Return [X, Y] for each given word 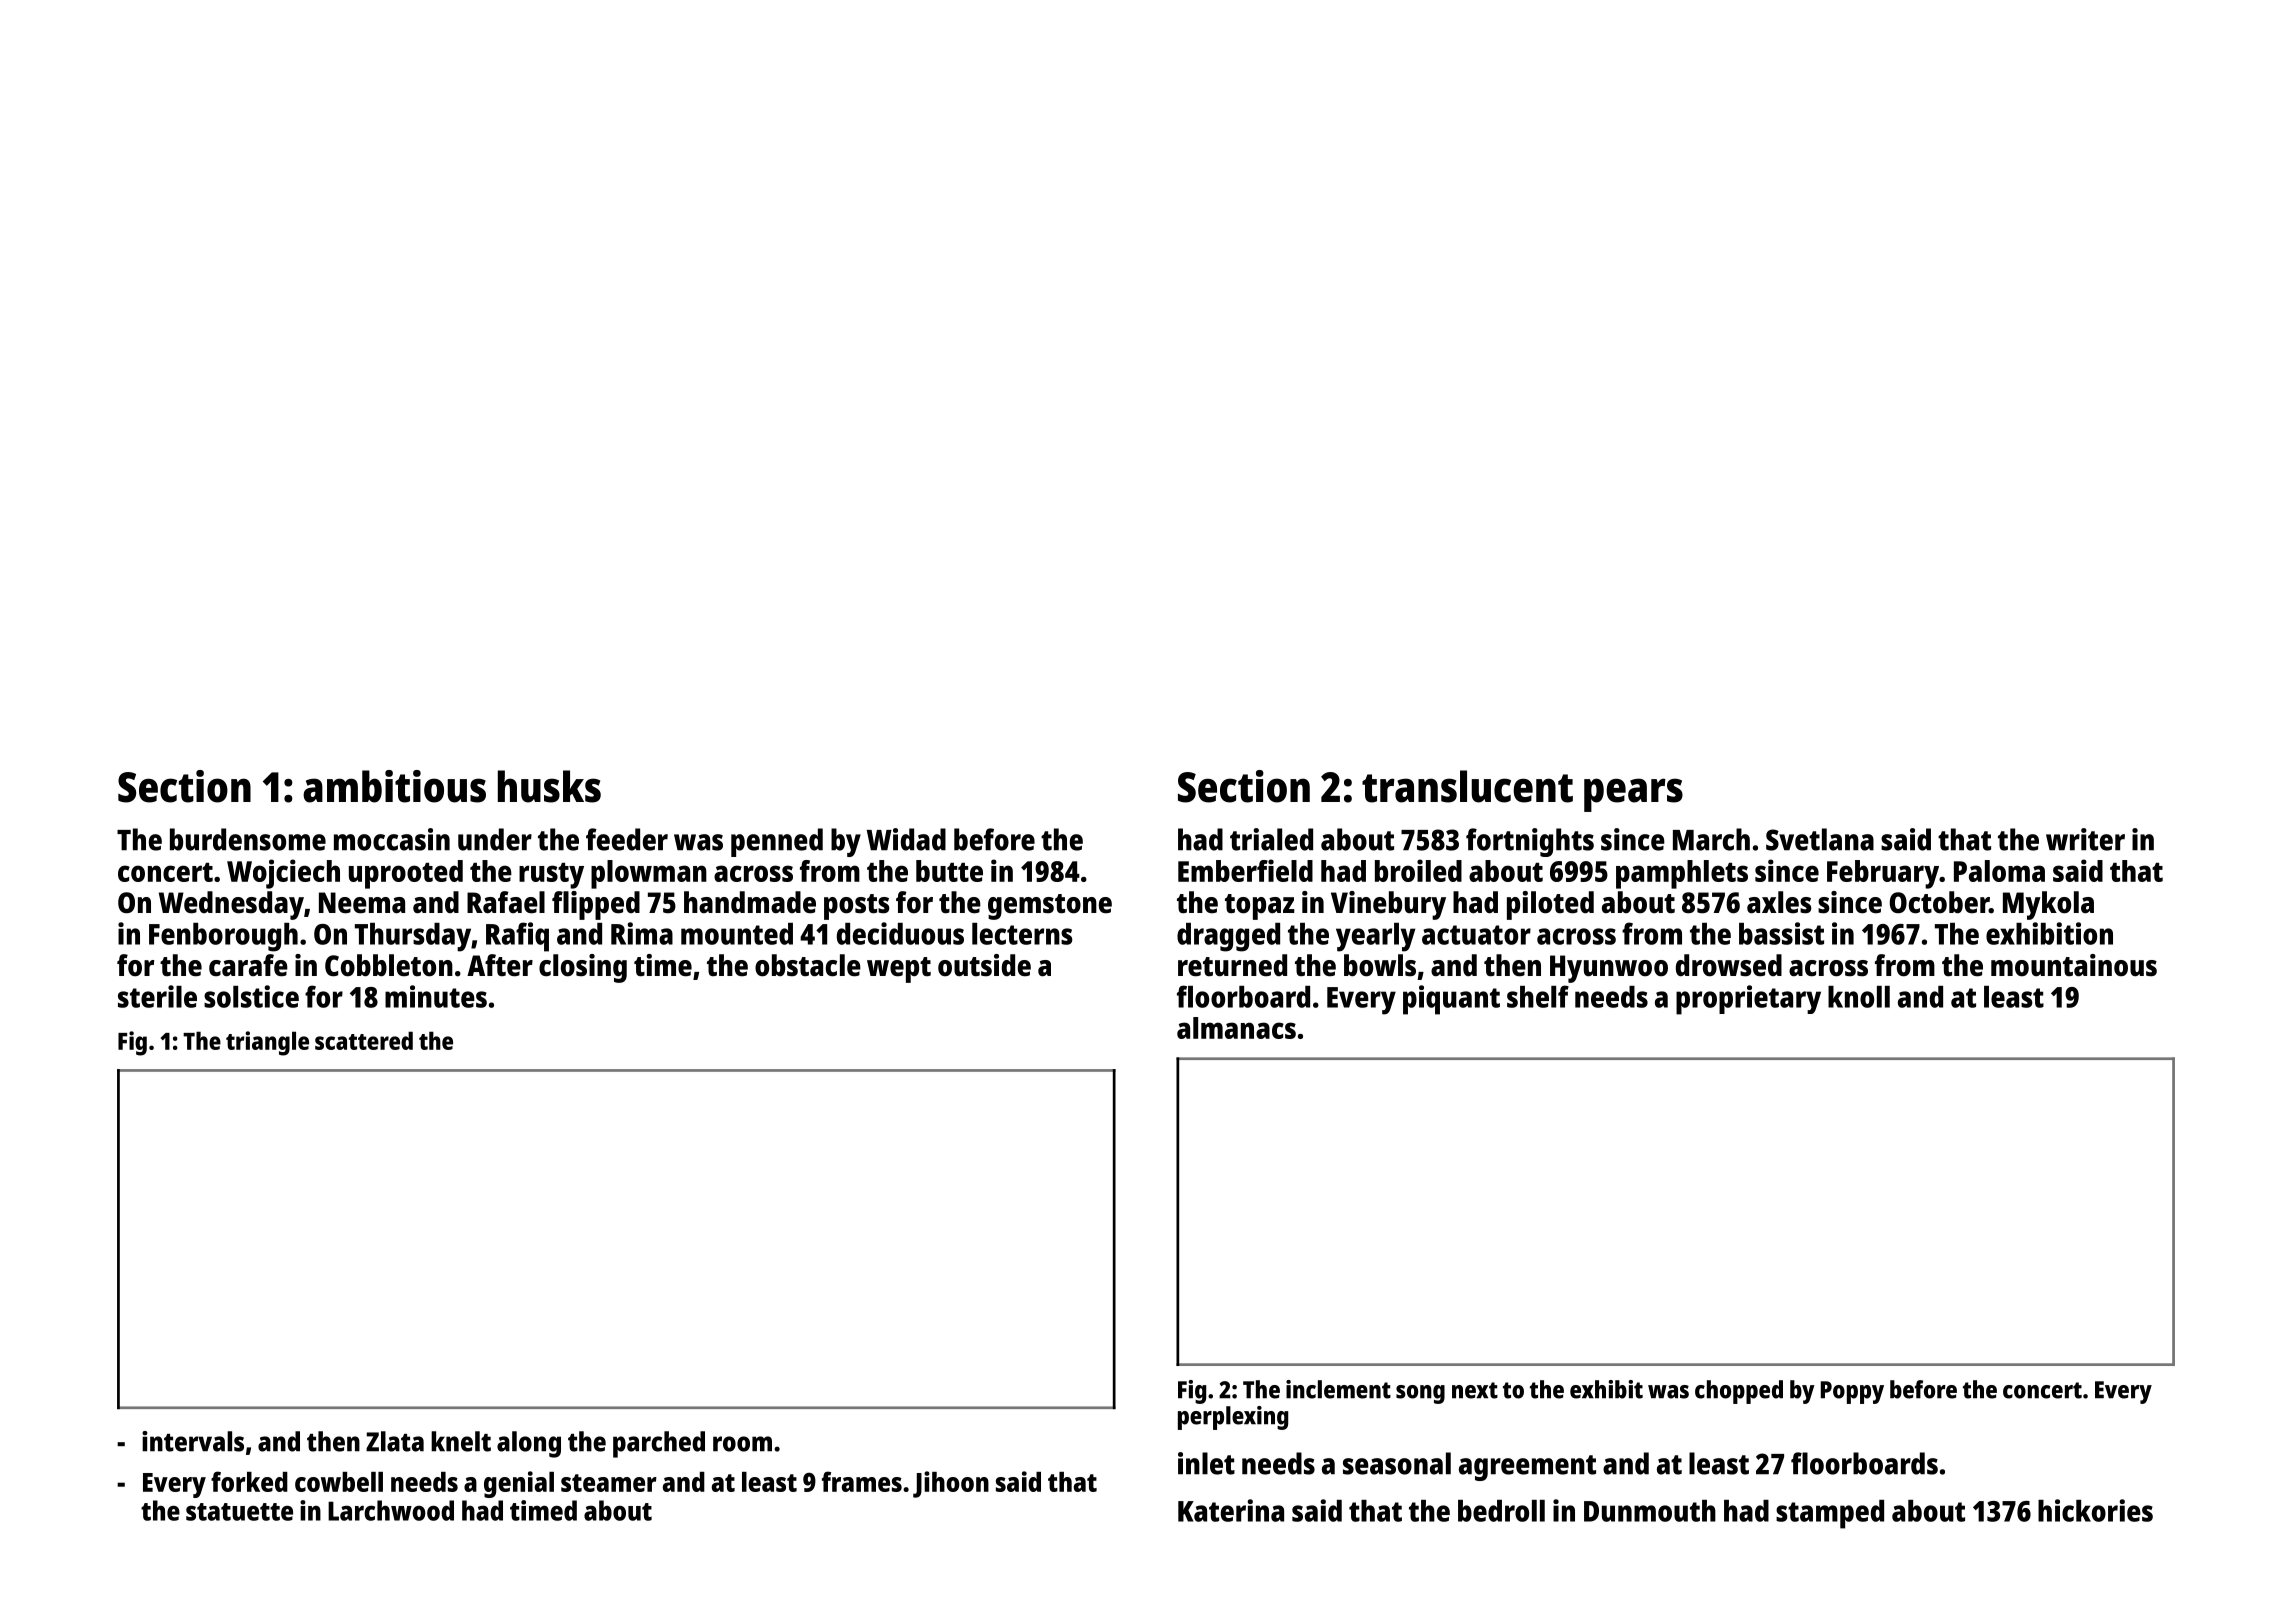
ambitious [394, 786]
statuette [239, 1512]
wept [899, 970]
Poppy [1852, 1392]
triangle [267, 1043]
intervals [193, 1441]
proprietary [1748, 1000]
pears [1633, 795]
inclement [1338, 1389]
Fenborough [223, 937]
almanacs [1236, 1028]
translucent [1467, 786]
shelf [1538, 996]
